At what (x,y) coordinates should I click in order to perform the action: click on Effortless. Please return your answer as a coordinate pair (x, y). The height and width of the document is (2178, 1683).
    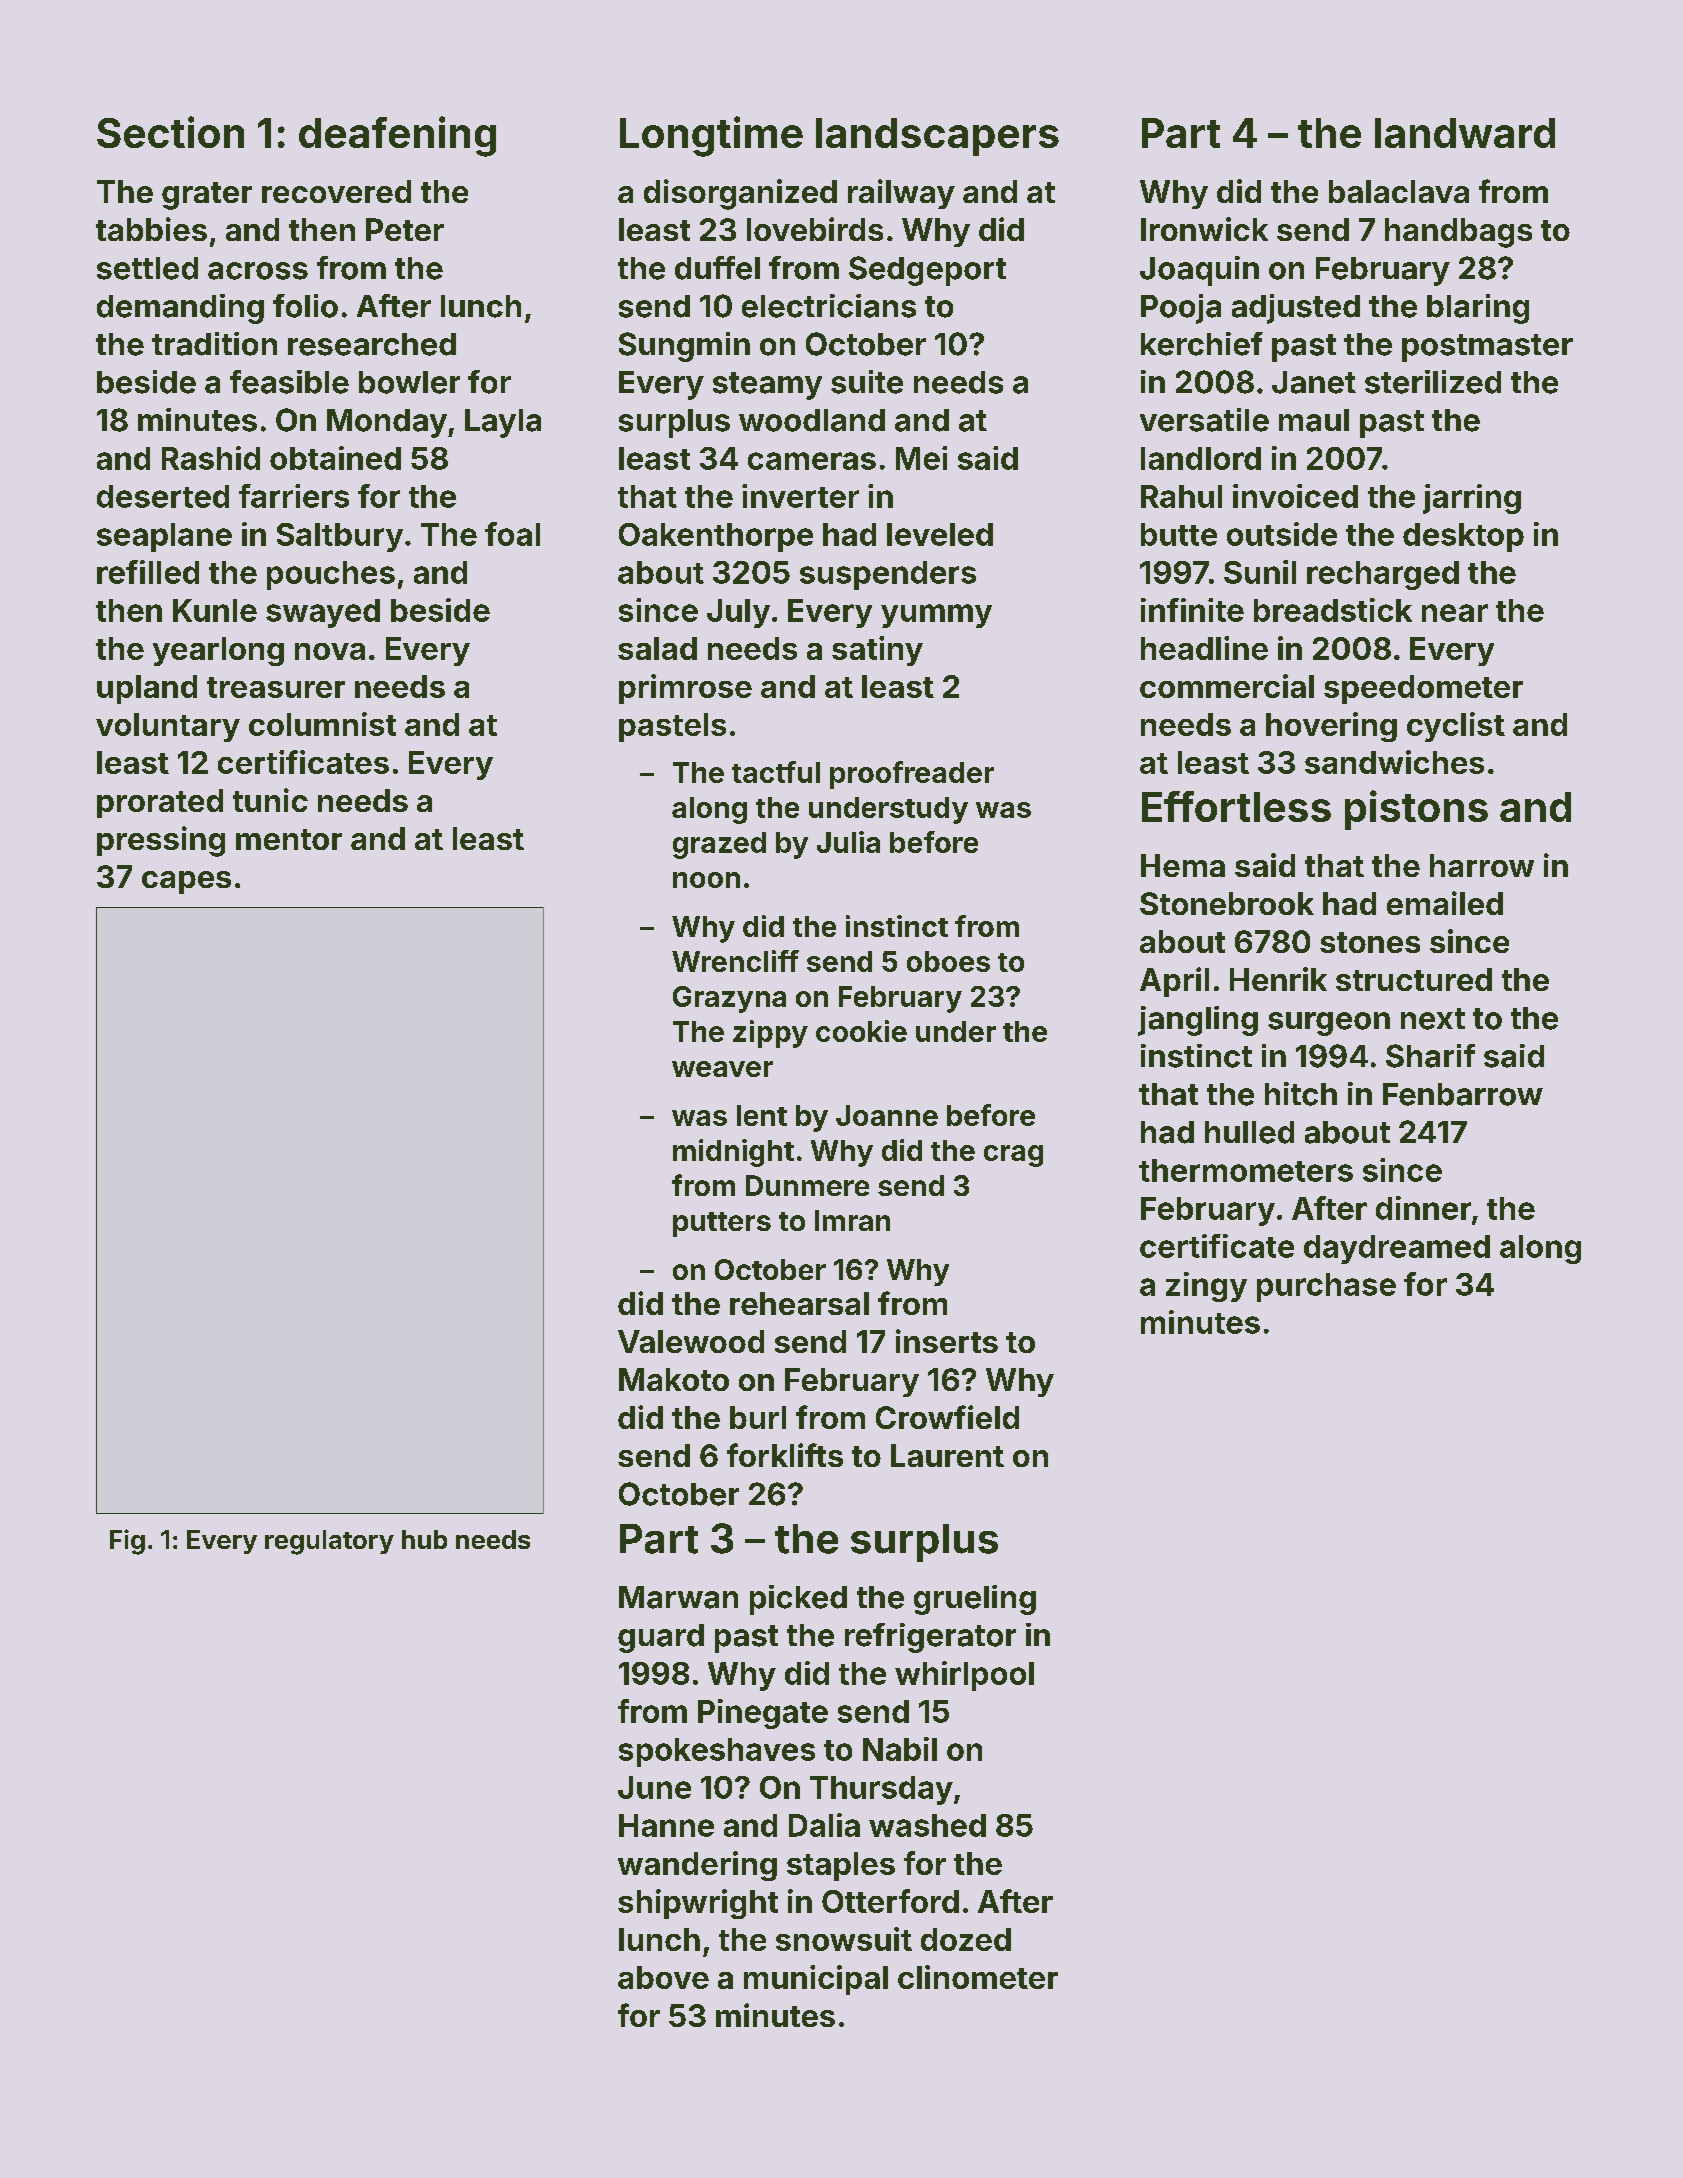
    Looking at the image, I should click on (1236, 806).
